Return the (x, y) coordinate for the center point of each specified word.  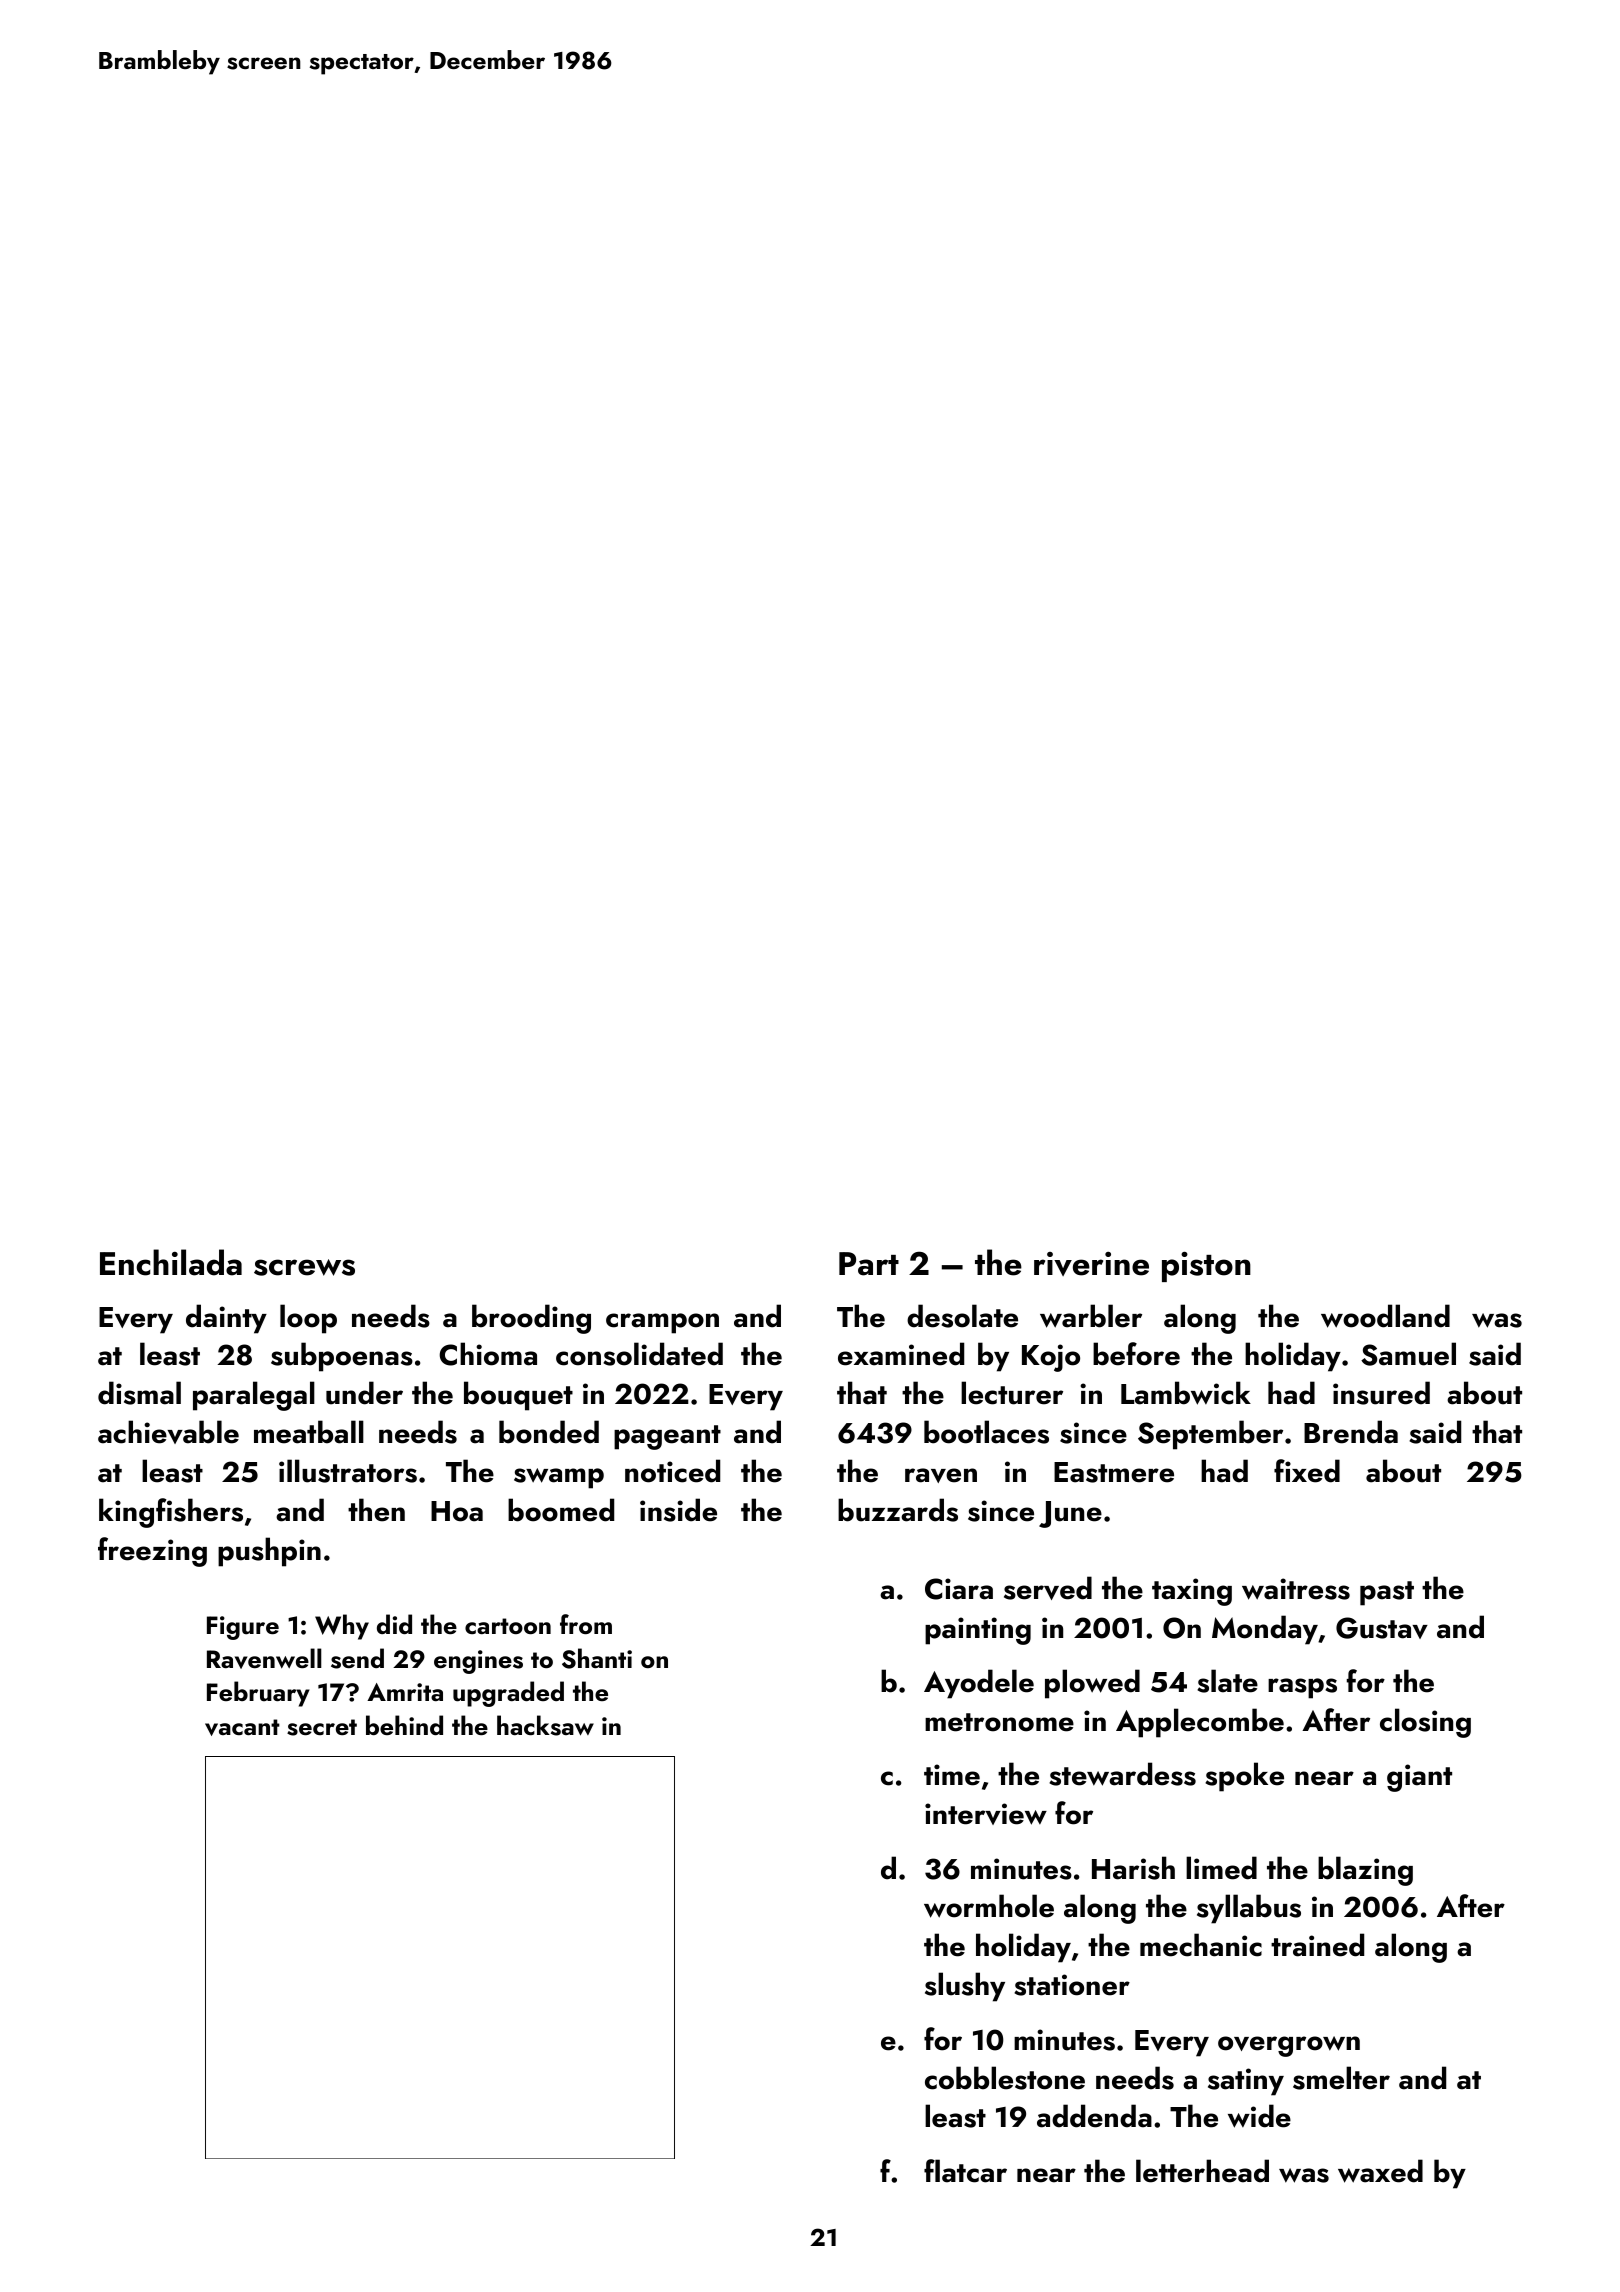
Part (869, 1264)
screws (304, 1267)
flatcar (965, 2171)
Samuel (1408, 1354)
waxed (1380, 2171)
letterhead (1202, 2171)
